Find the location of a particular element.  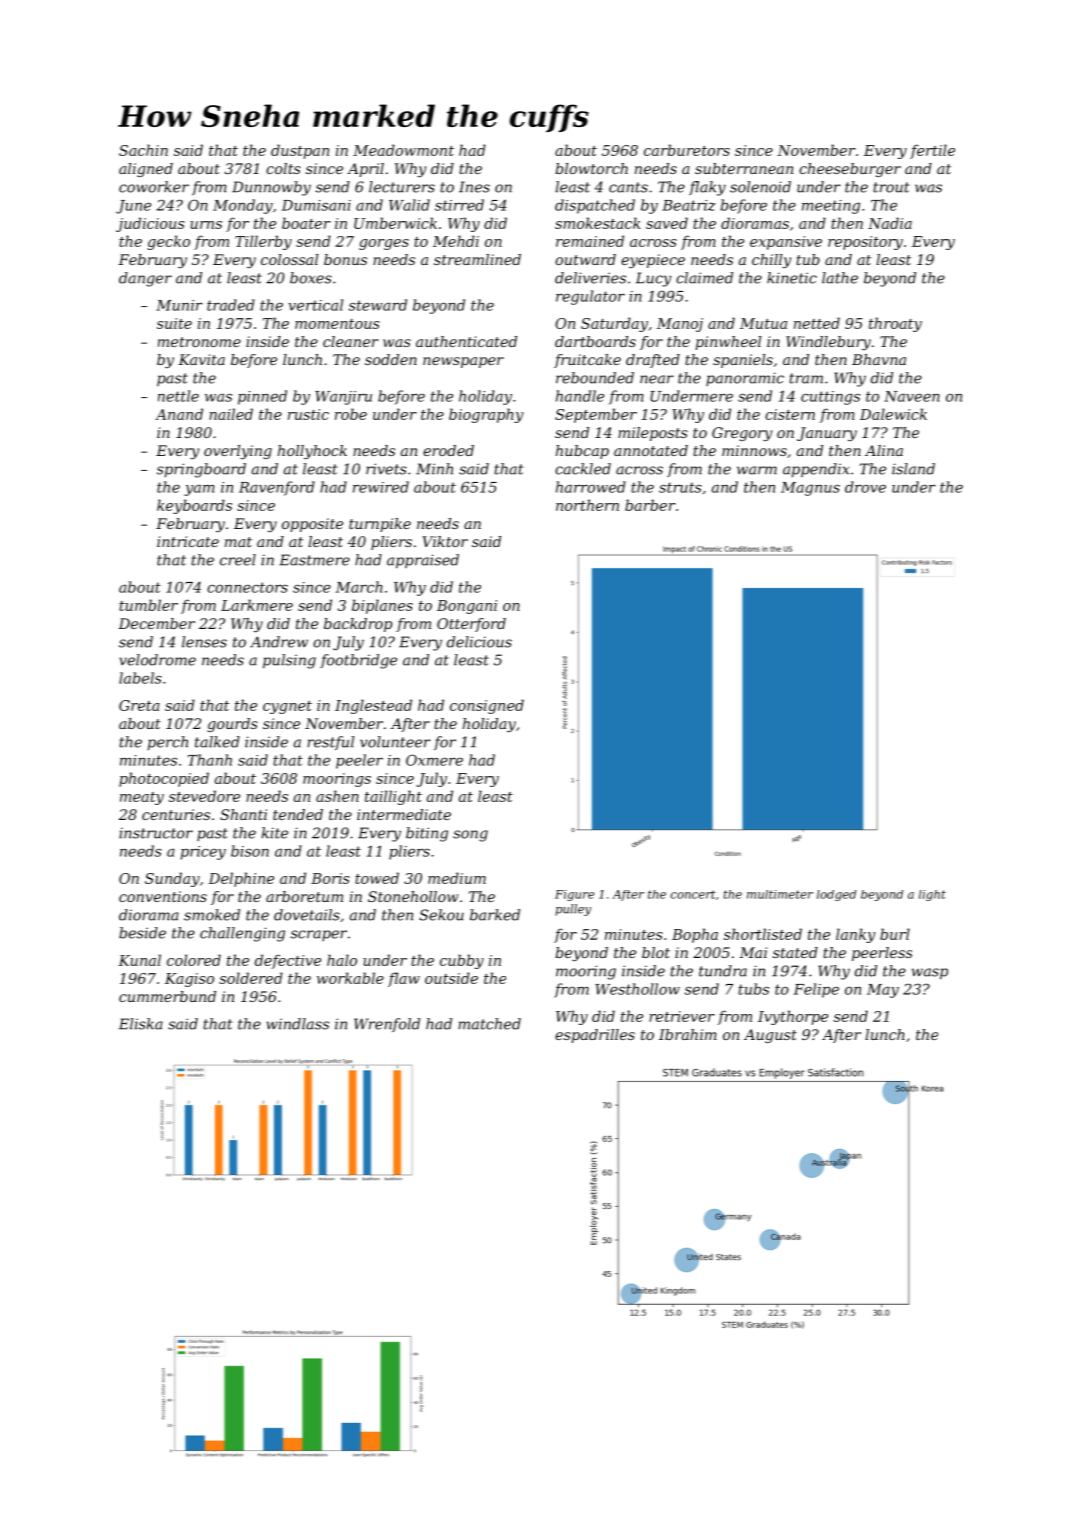

Nadia is located at coordinates (890, 223).
